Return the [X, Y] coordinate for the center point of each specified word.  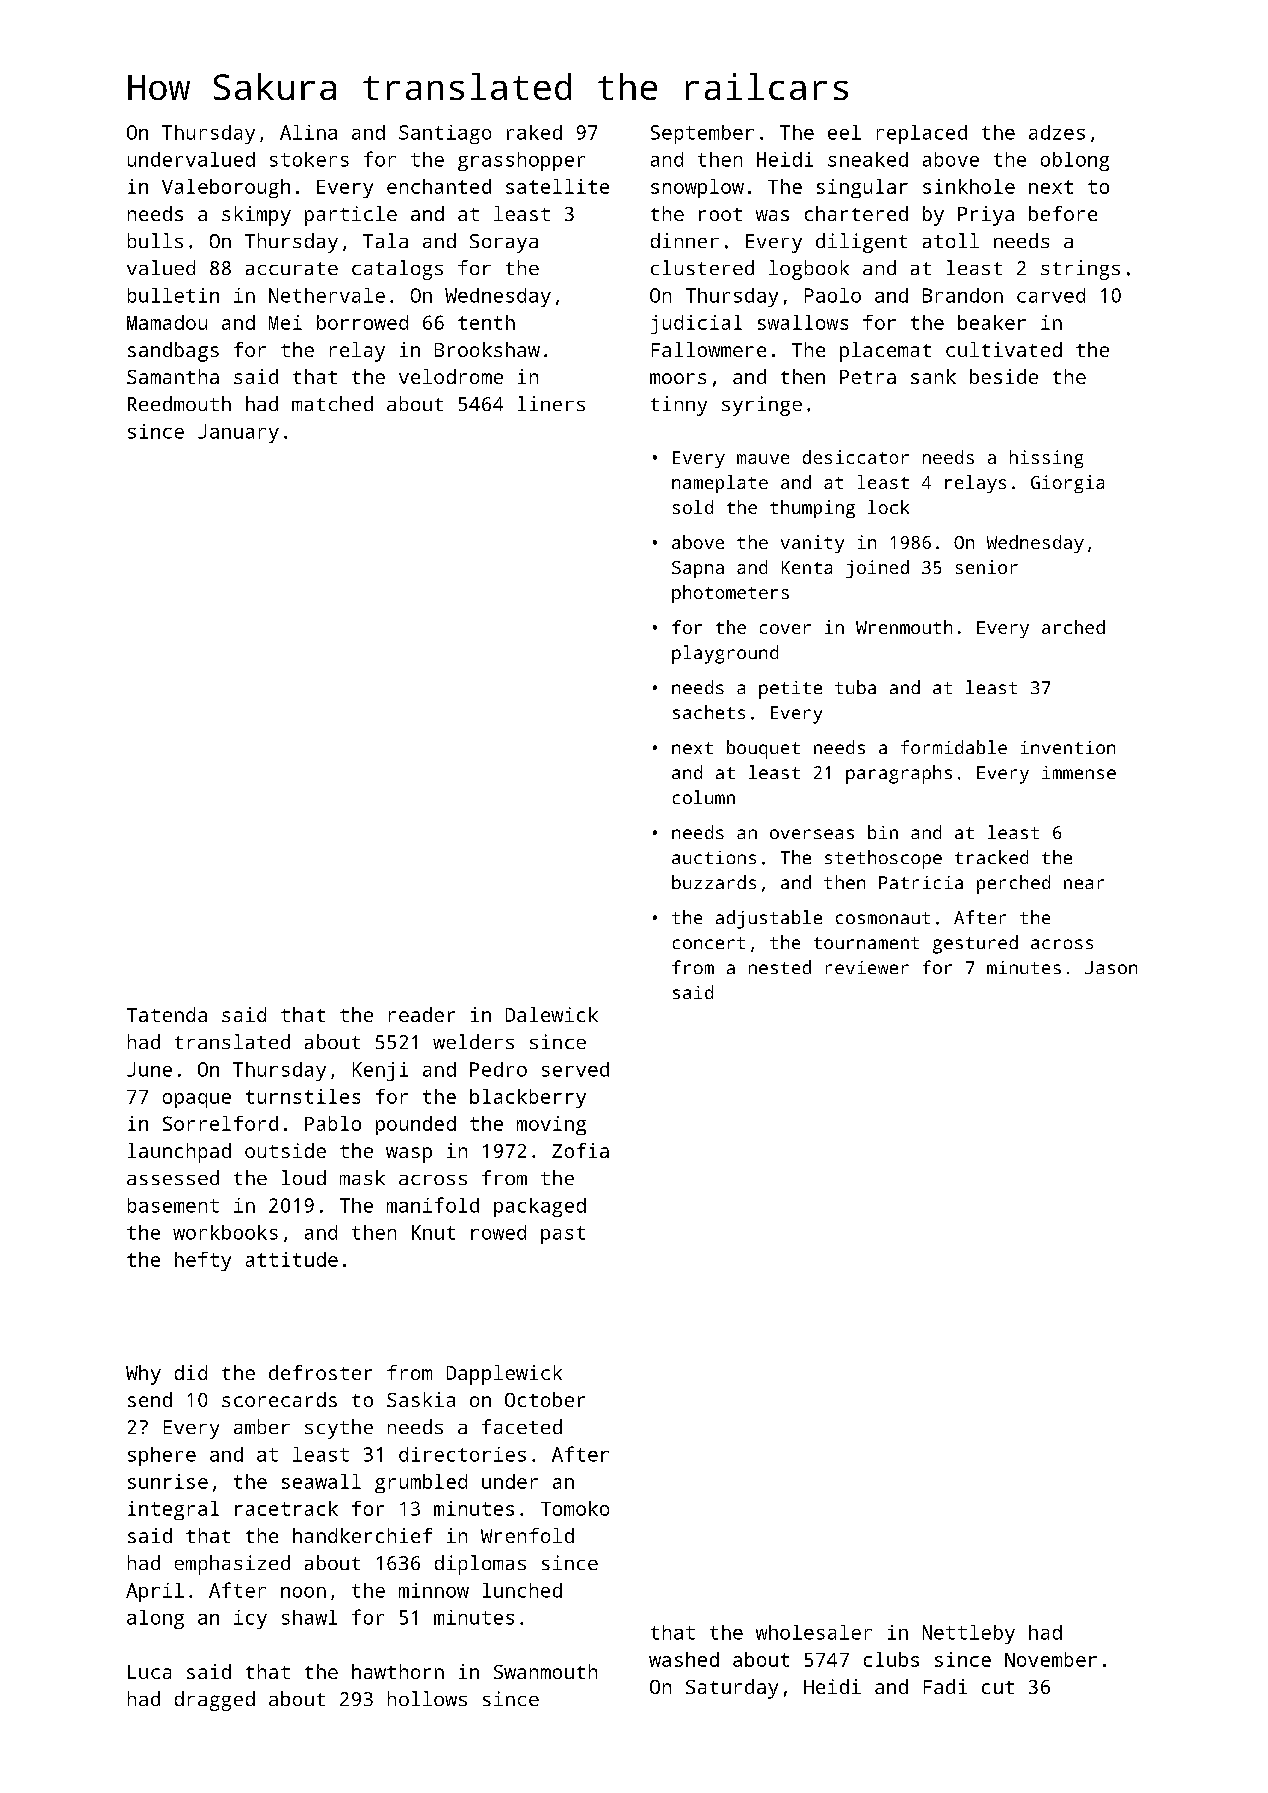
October [545, 1399]
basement [173, 1205]
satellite [557, 186]
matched [332, 403]
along [155, 1619]
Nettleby [969, 1634]
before [1063, 213]
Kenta [807, 567]
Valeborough [226, 188]
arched [1073, 627]
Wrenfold [527, 1535]
